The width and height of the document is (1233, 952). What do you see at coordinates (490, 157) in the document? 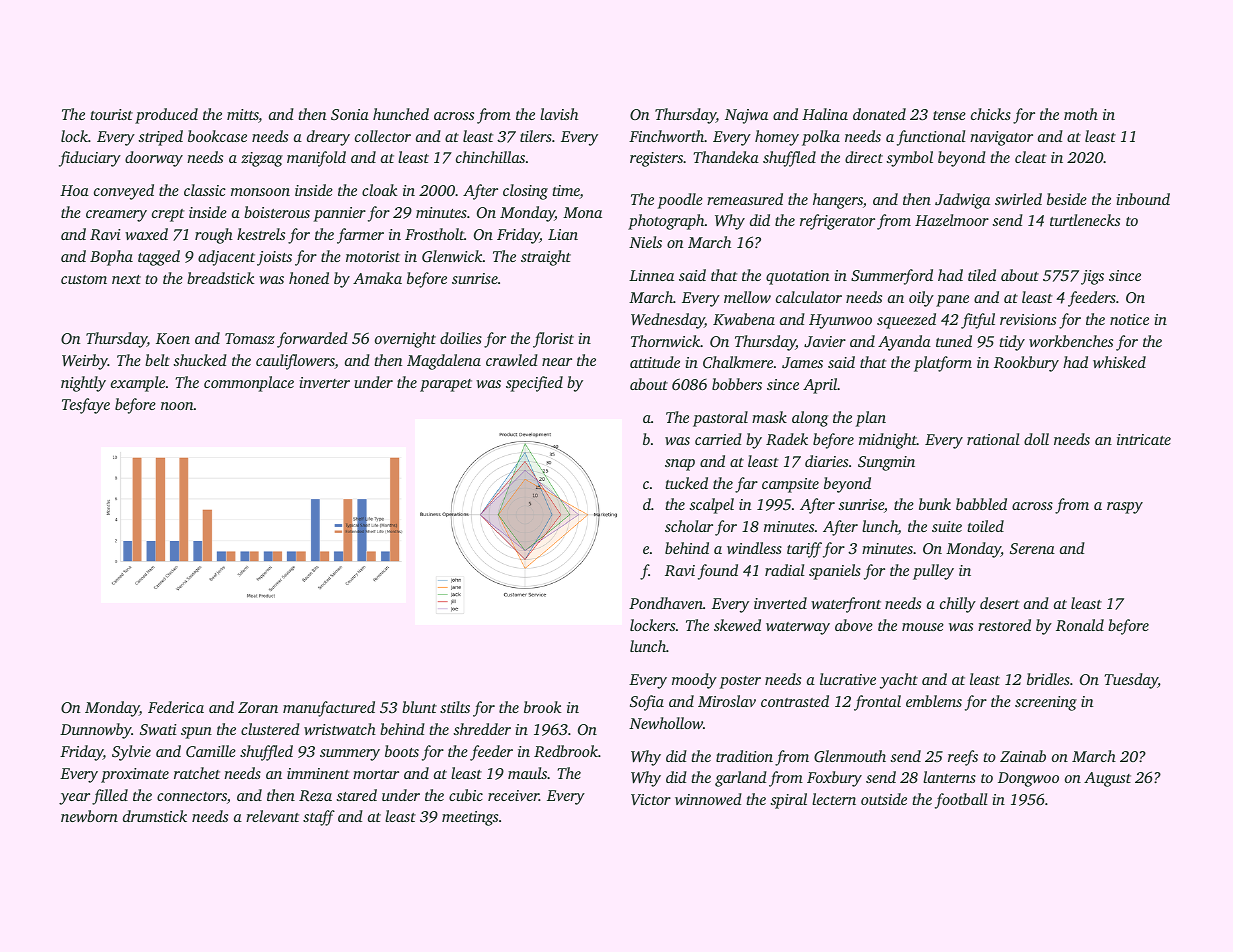
I see `chinchillas` at bounding box center [490, 157].
